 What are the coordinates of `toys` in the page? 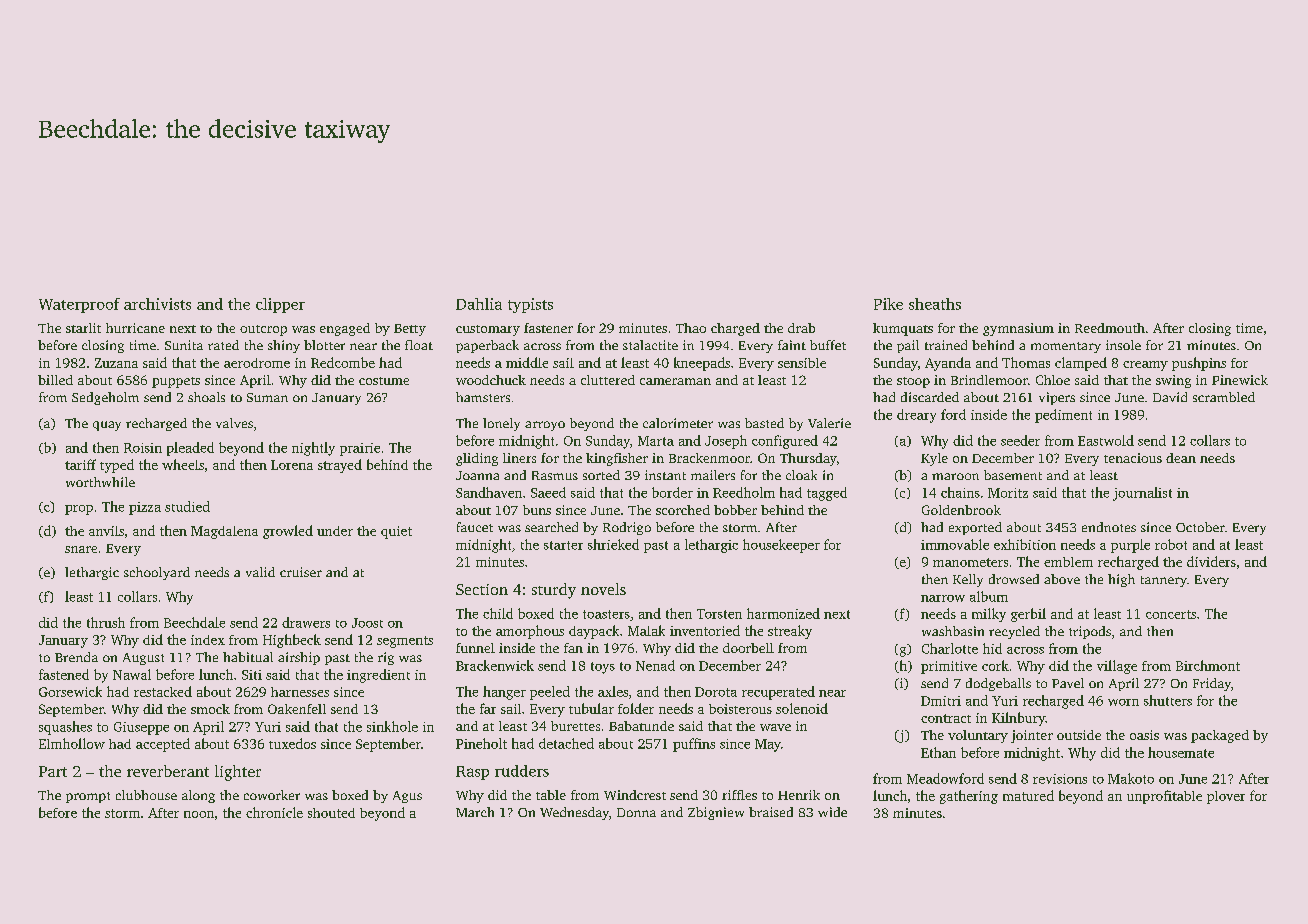 It's located at (603, 668).
